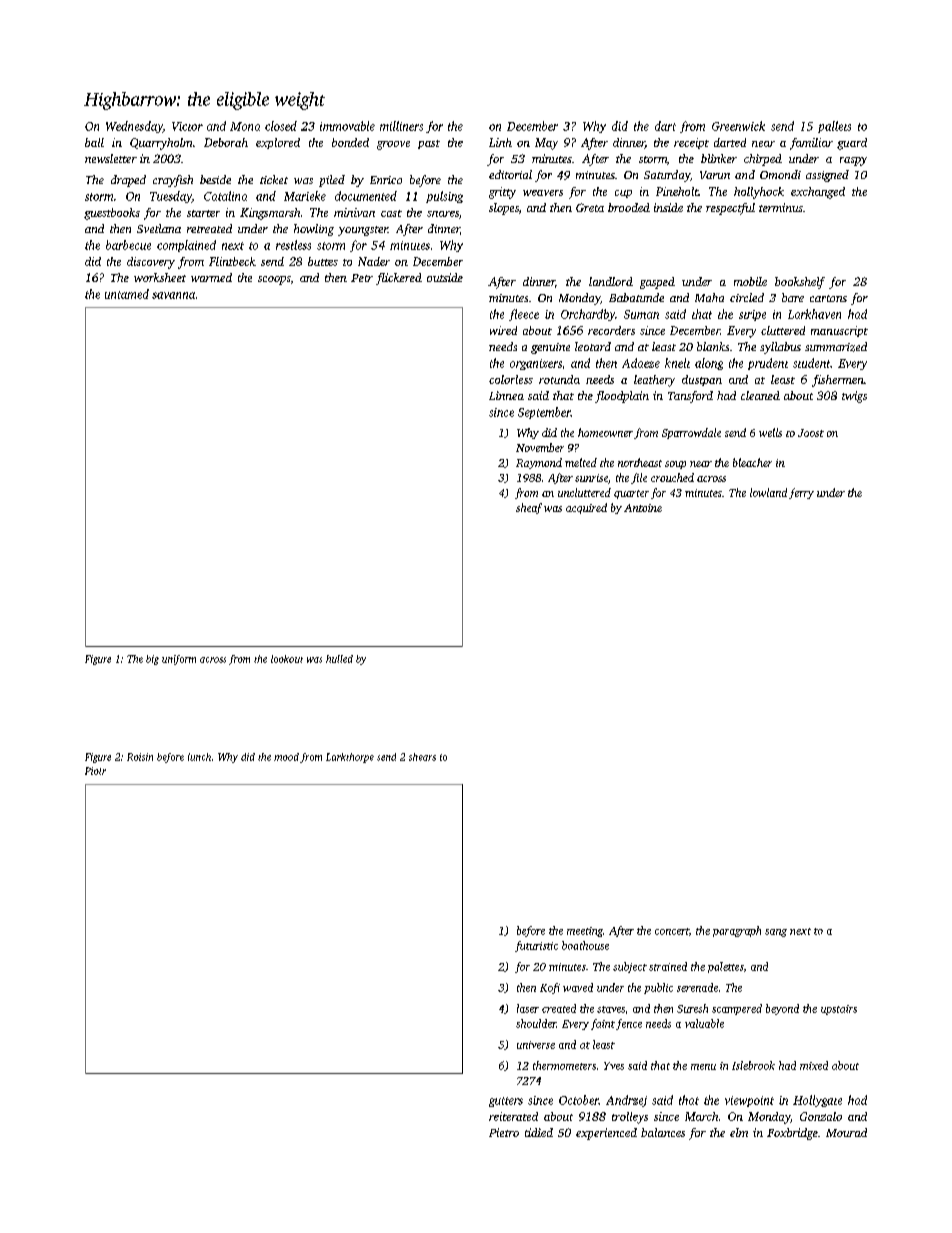  Describe the element at coordinates (187, 126) in the screenshot. I see `Victor` at that location.
